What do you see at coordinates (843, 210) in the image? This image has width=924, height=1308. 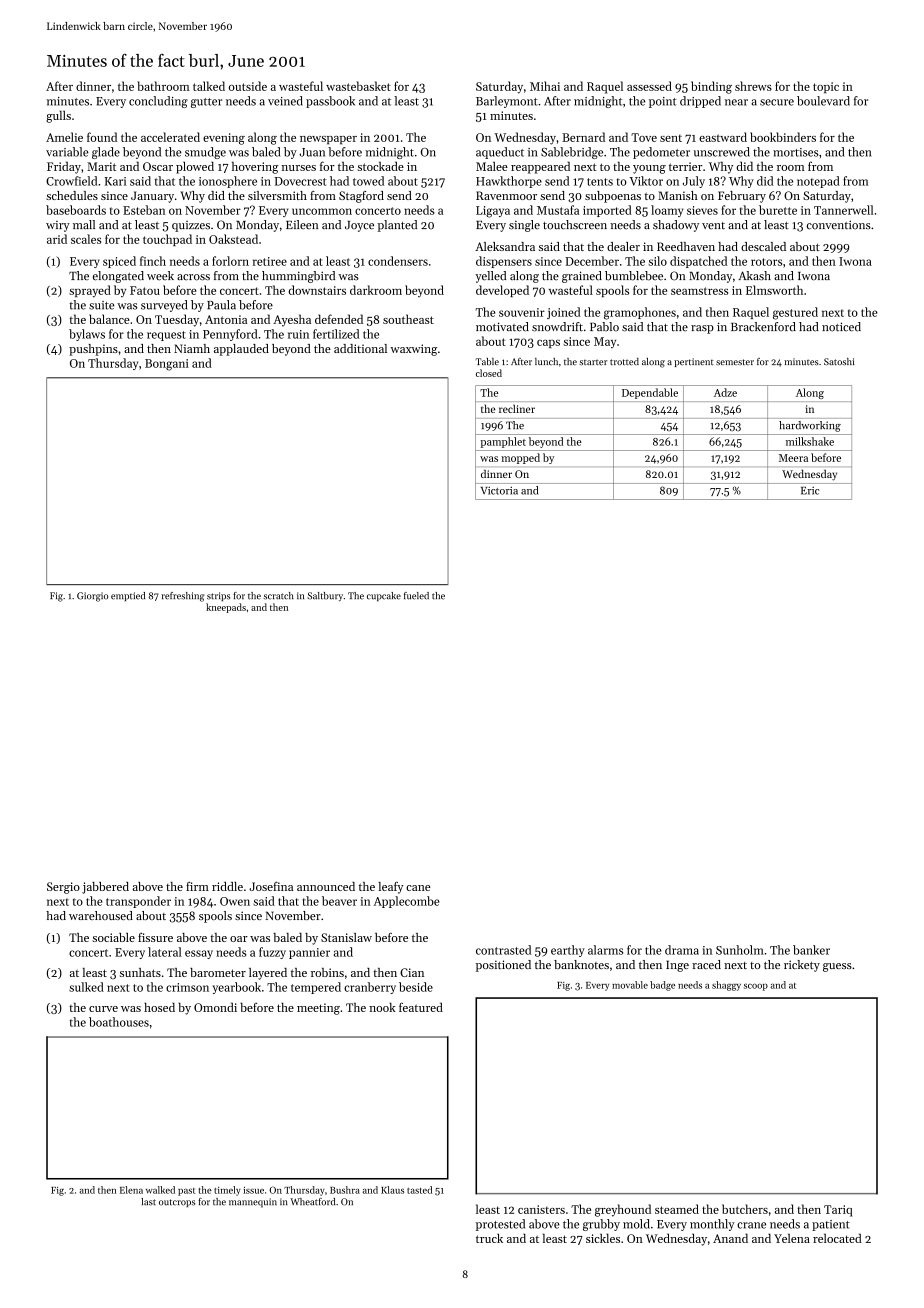 I see `Tannerwell` at bounding box center [843, 210].
